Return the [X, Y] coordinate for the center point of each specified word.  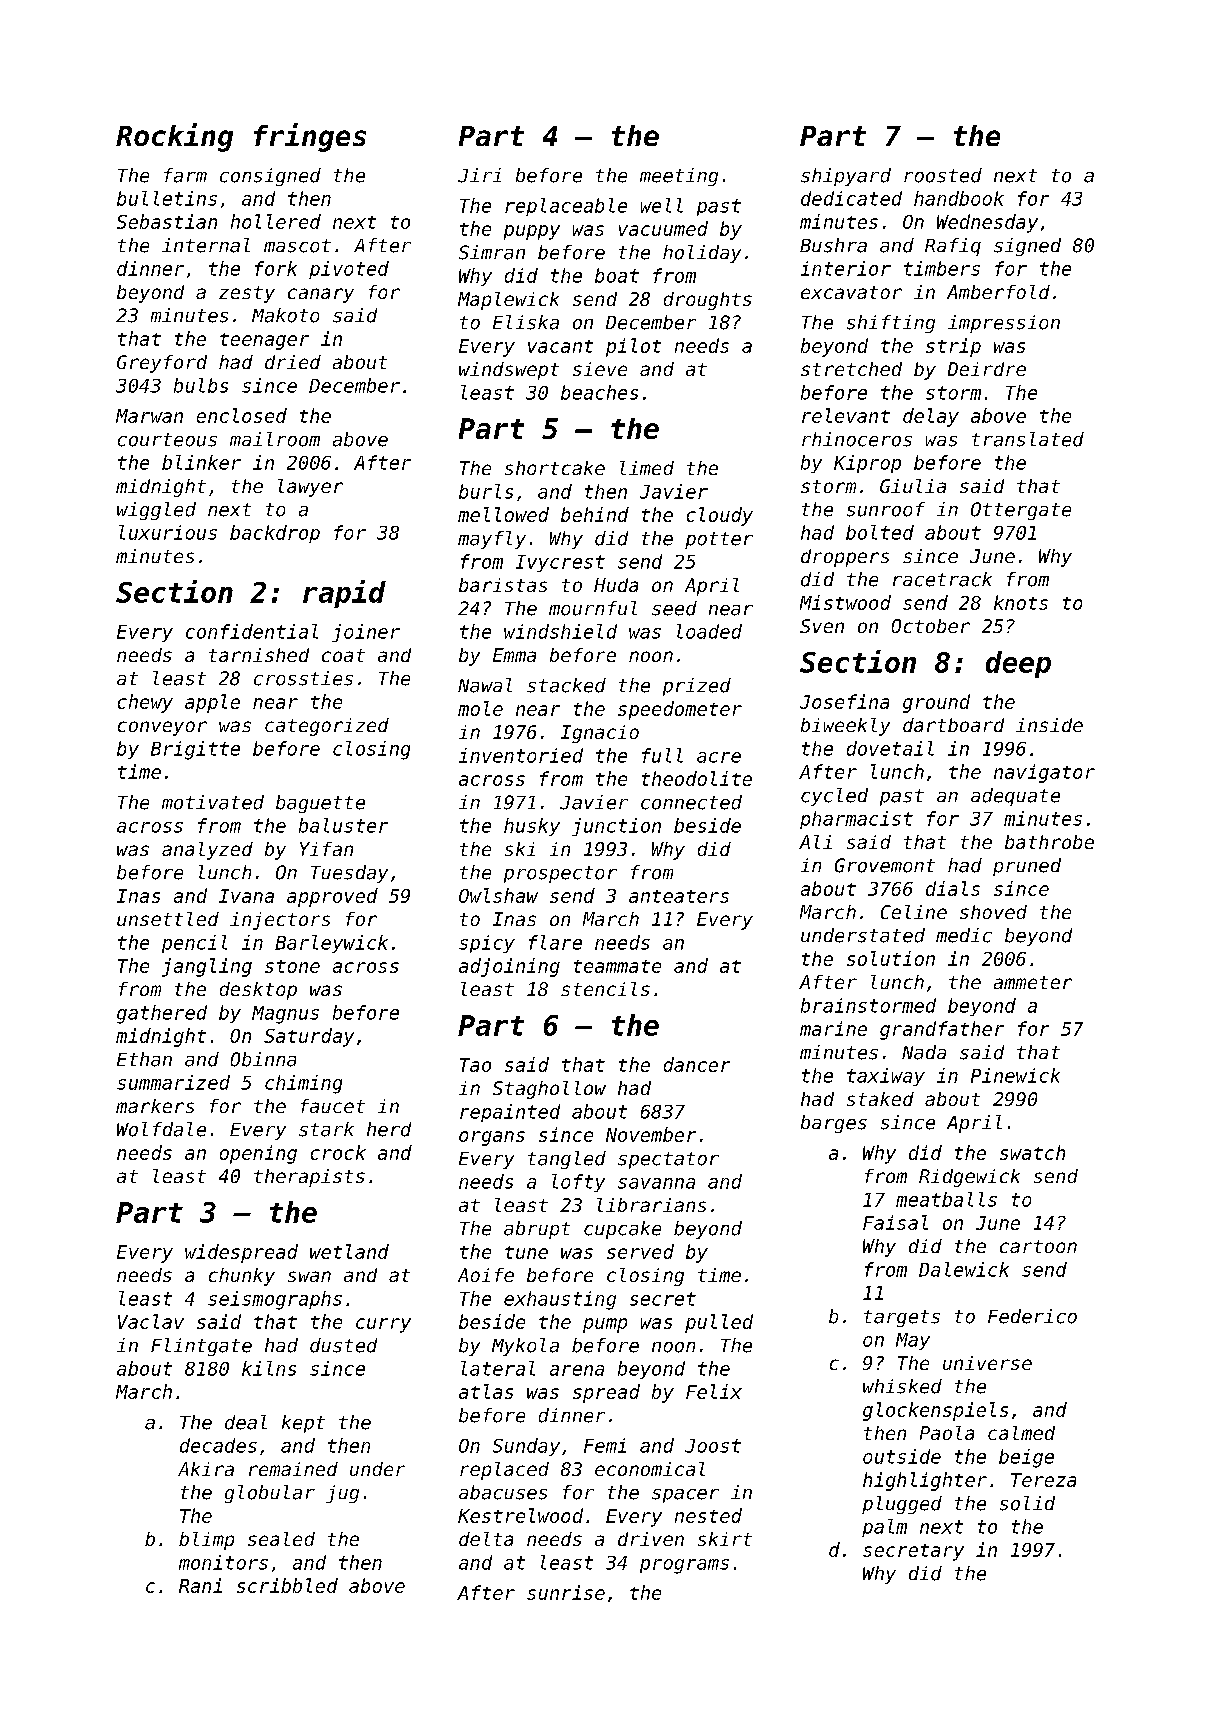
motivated [213, 802]
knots [1021, 602]
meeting [679, 177]
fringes [310, 137]
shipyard [846, 177]
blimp [206, 1541]
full [662, 755]
